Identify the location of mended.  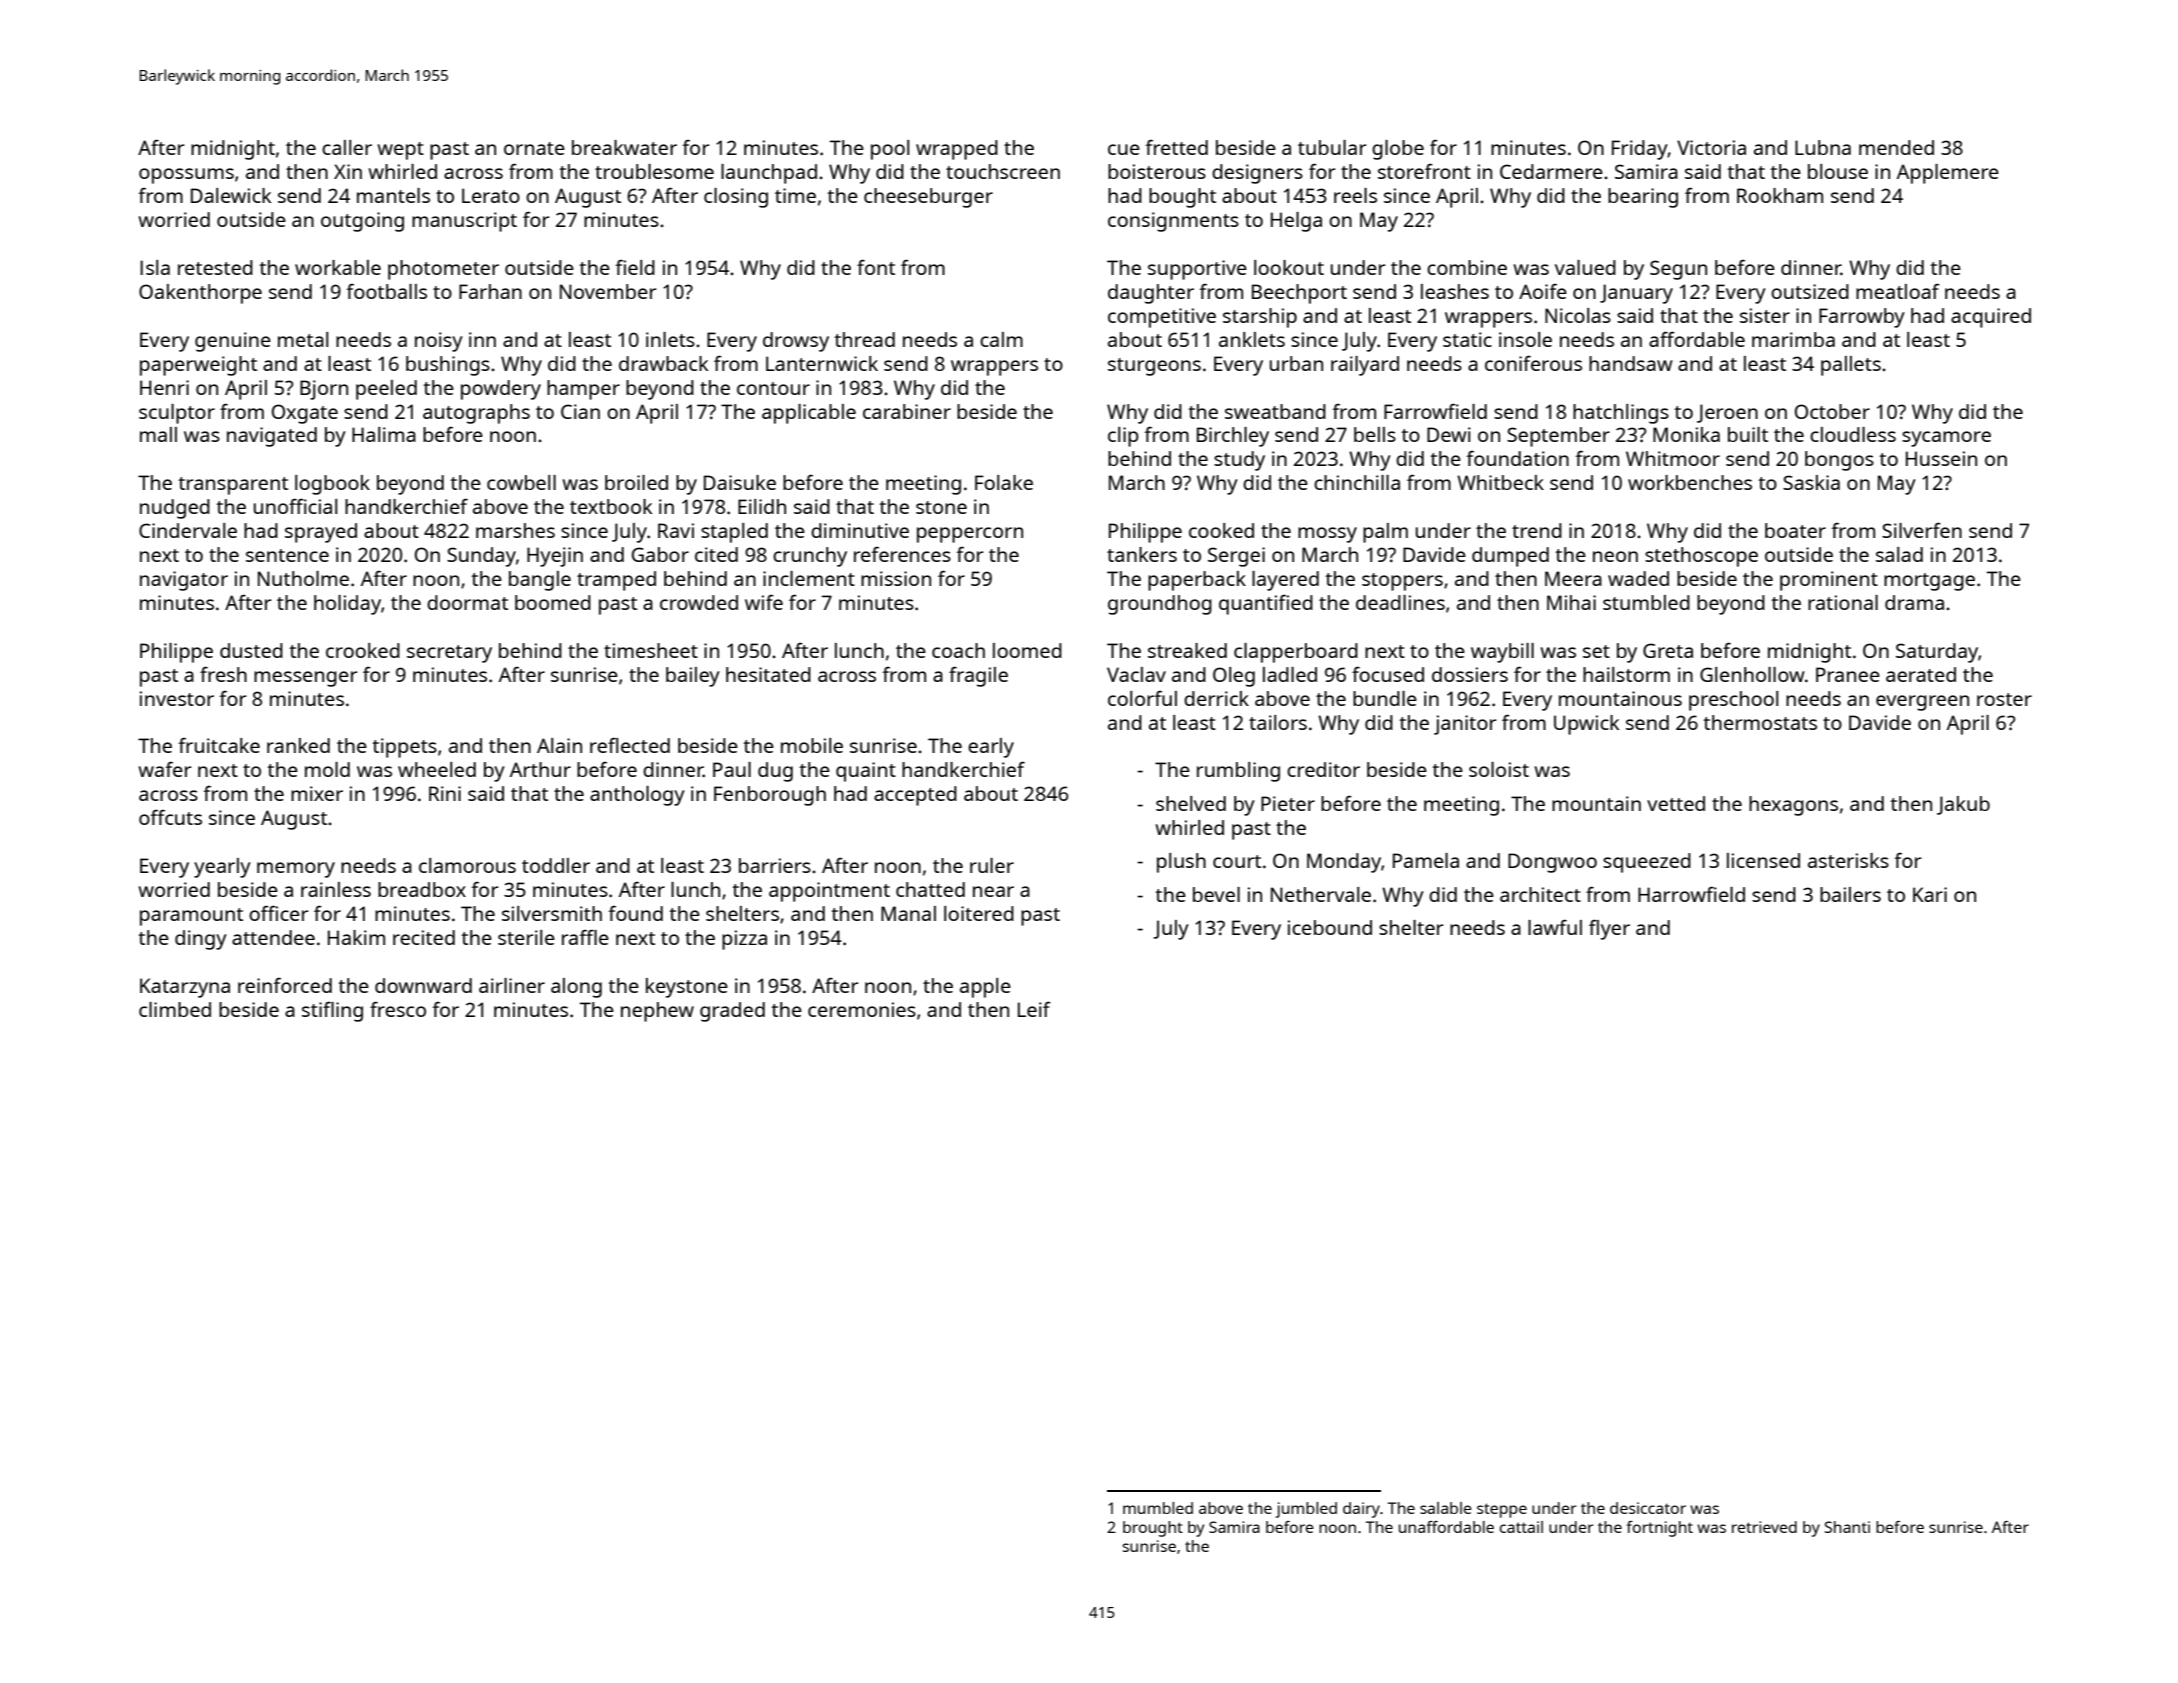
(1896, 147).
